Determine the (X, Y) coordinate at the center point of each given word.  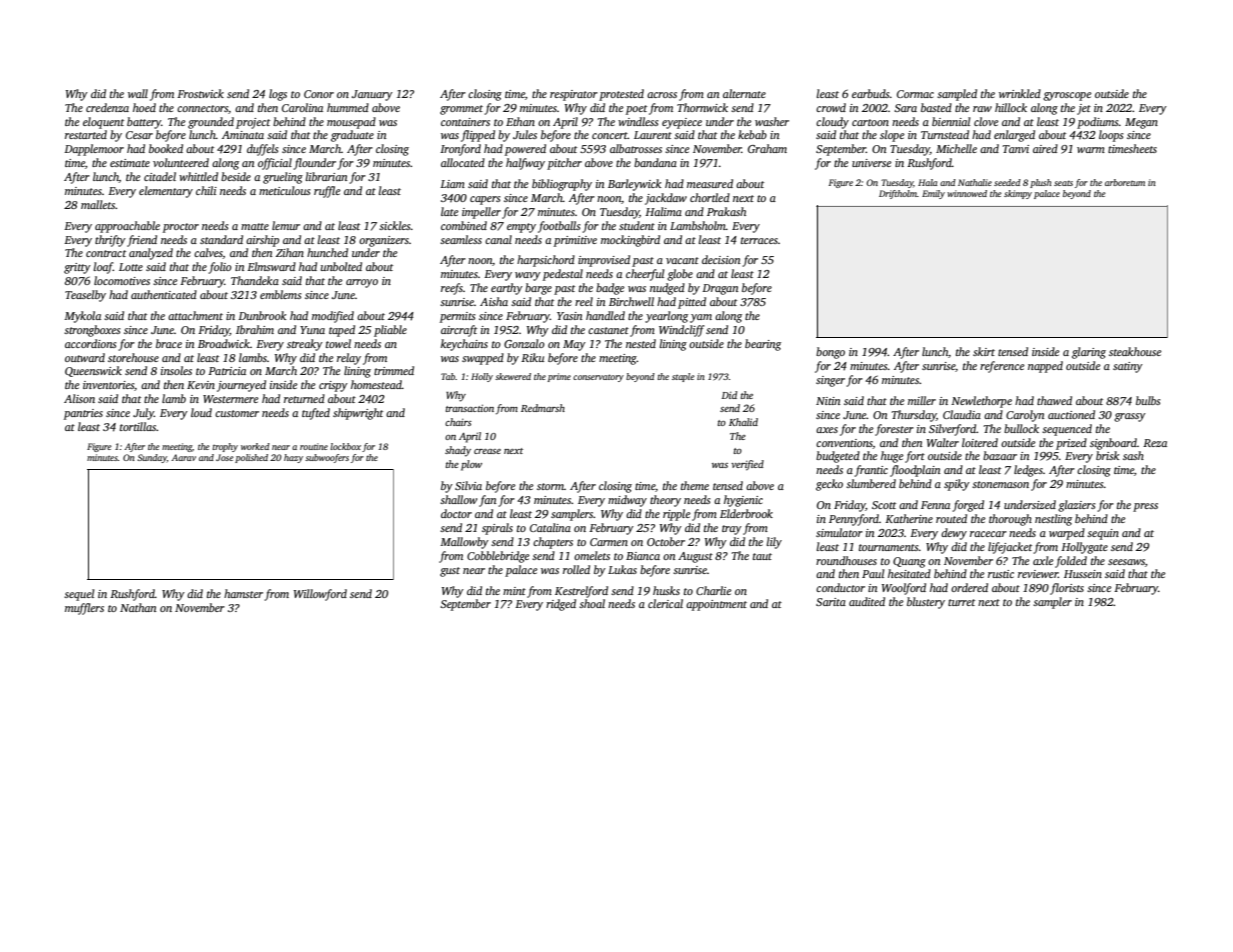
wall (138, 93)
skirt (984, 351)
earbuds (871, 93)
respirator (574, 95)
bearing (763, 345)
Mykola (82, 317)
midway (627, 501)
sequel (79, 595)
